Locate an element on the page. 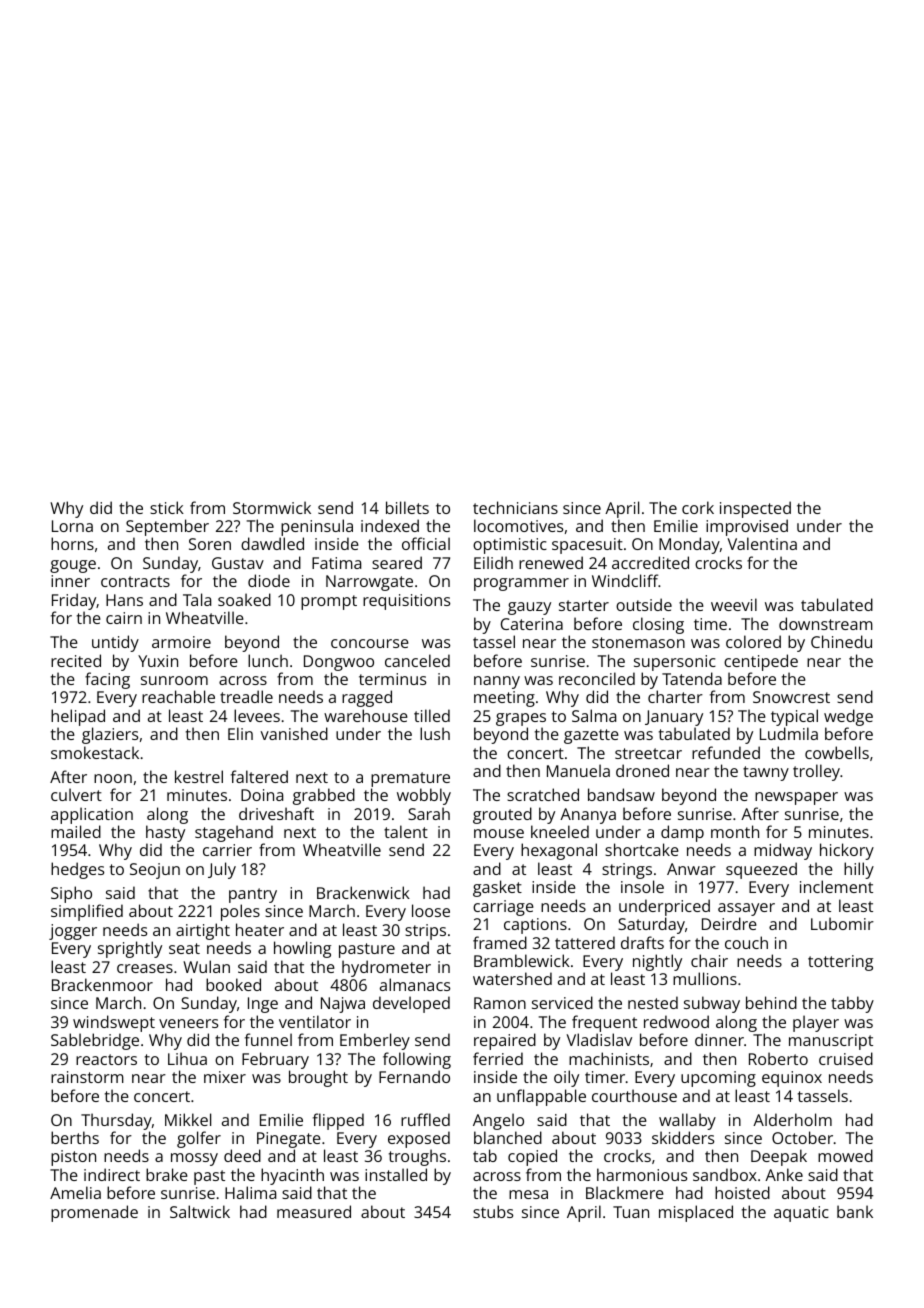  promenade is located at coordinates (94, 1213).
